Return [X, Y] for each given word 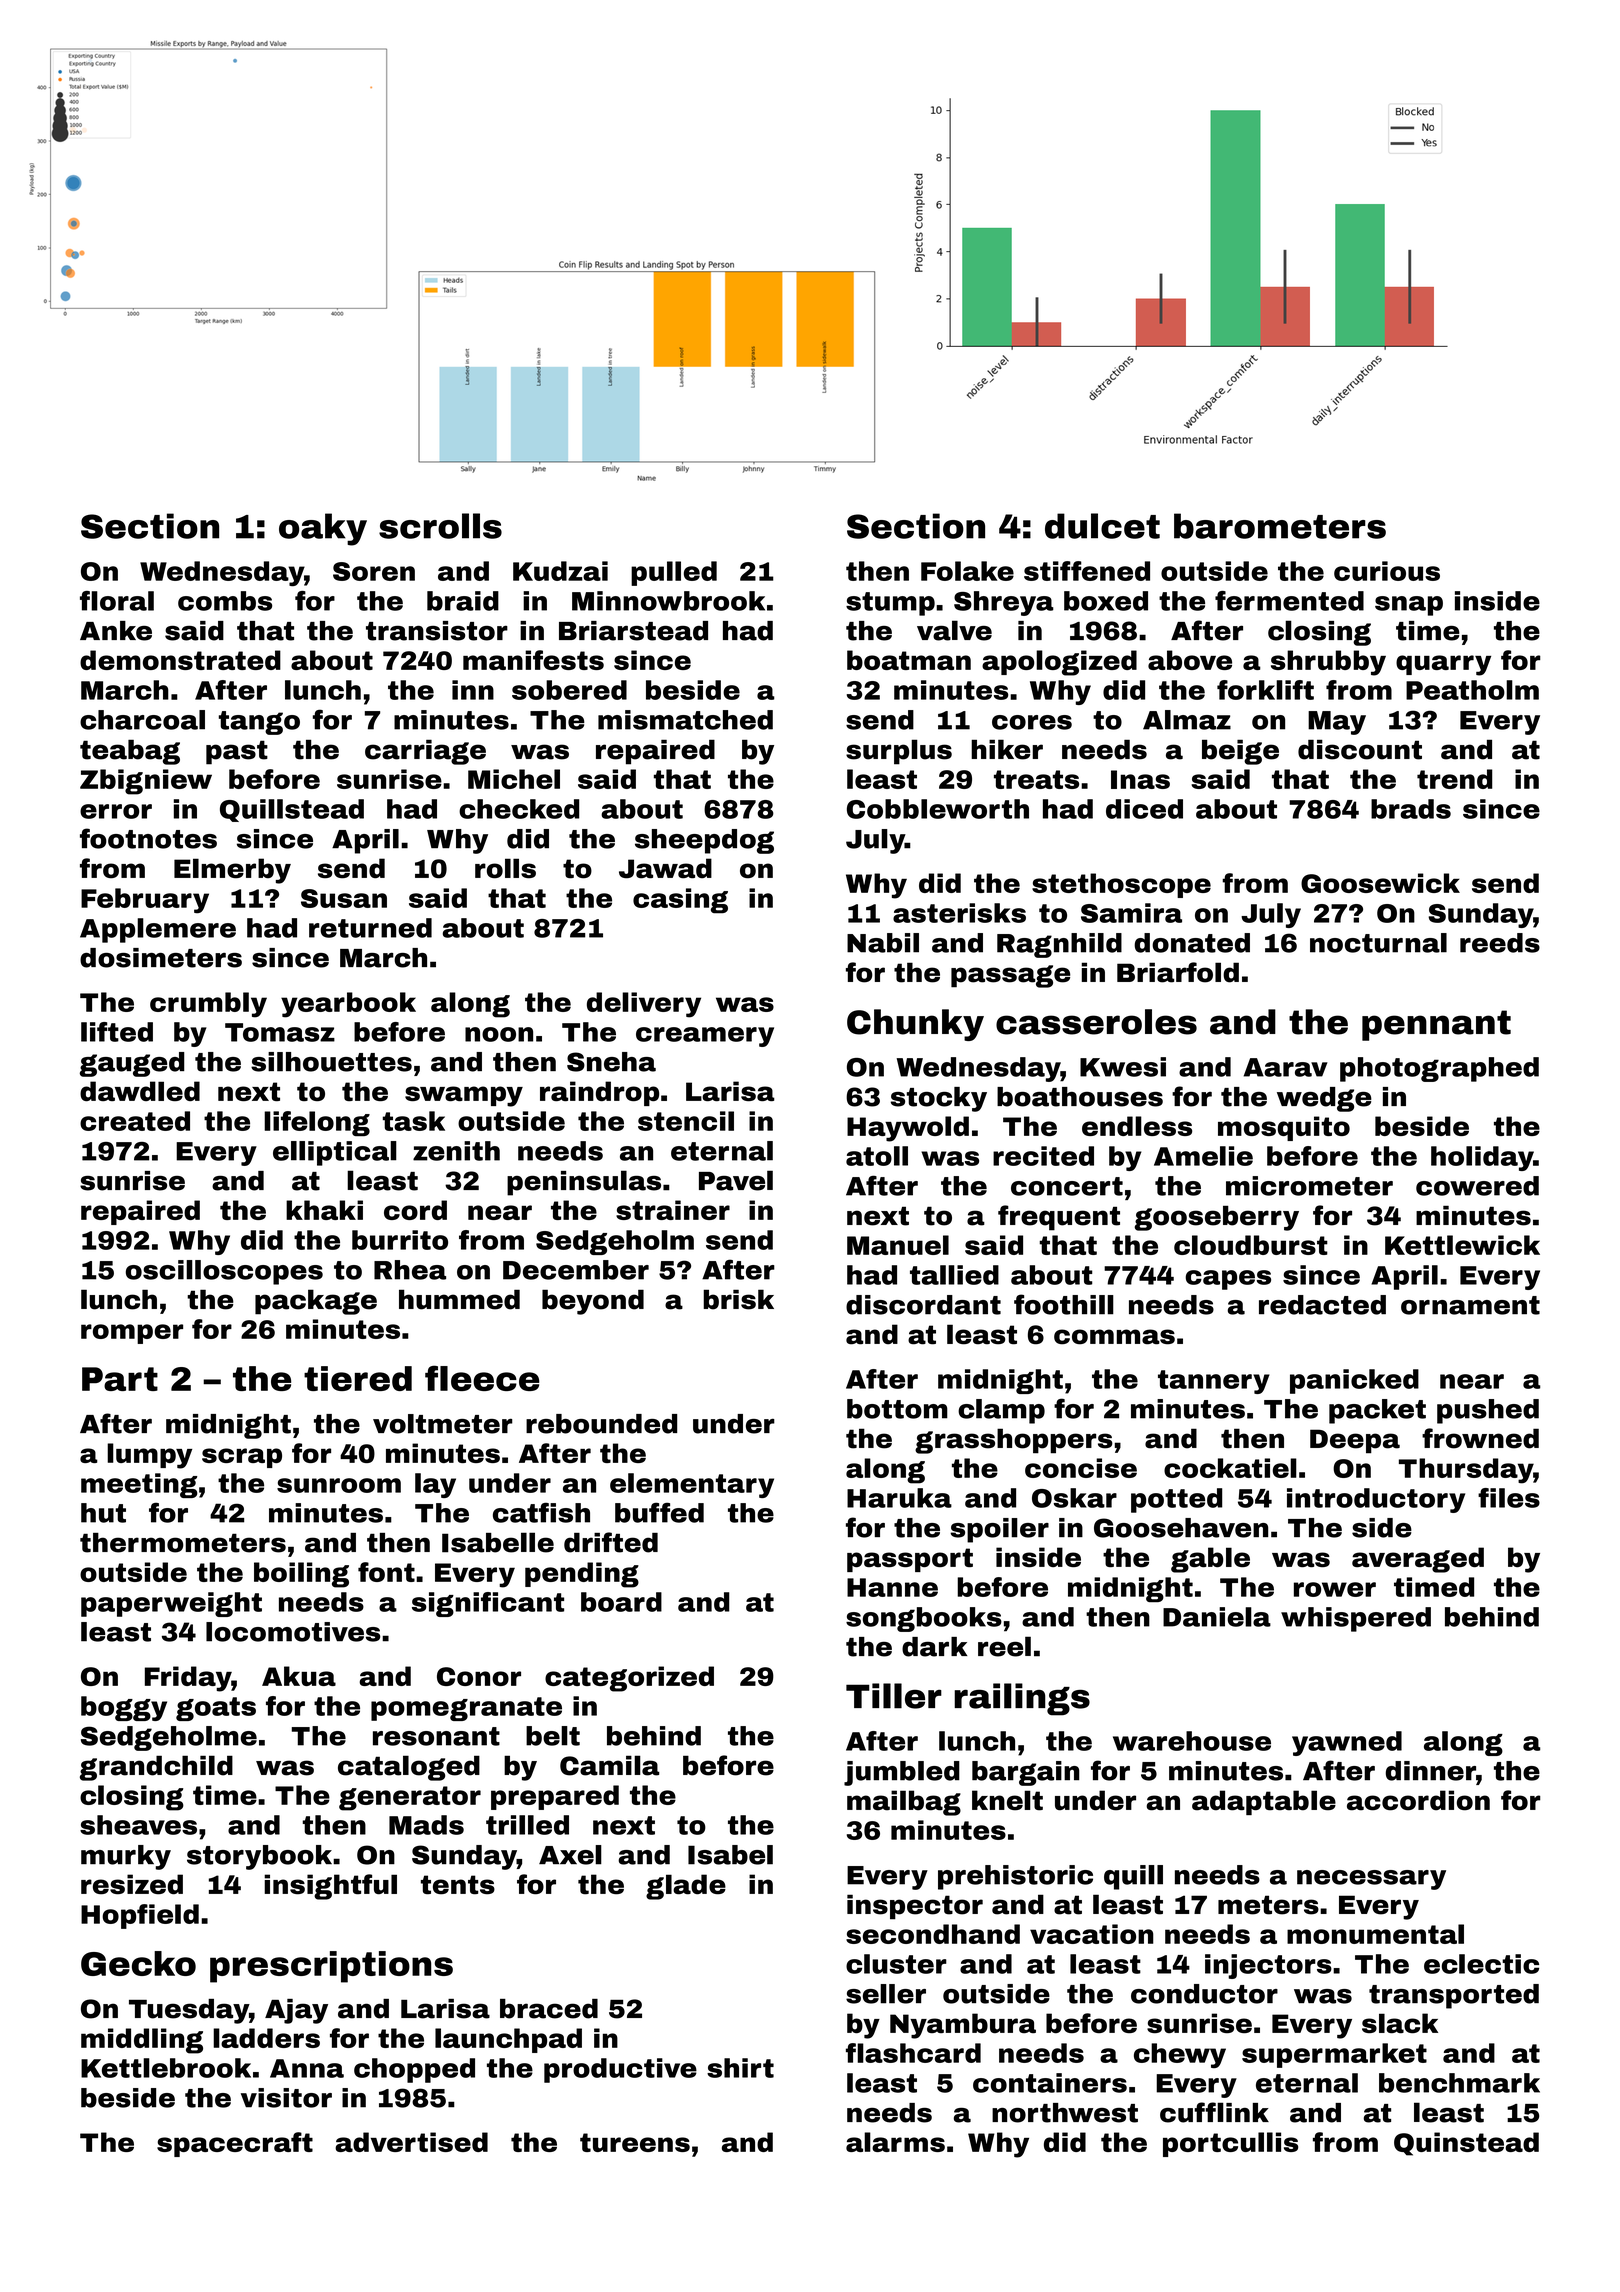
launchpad [508, 2040]
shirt [740, 2068]
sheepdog [704, 841]
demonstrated [180, 660]
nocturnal [1378, 943]
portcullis [1230, 2144]
